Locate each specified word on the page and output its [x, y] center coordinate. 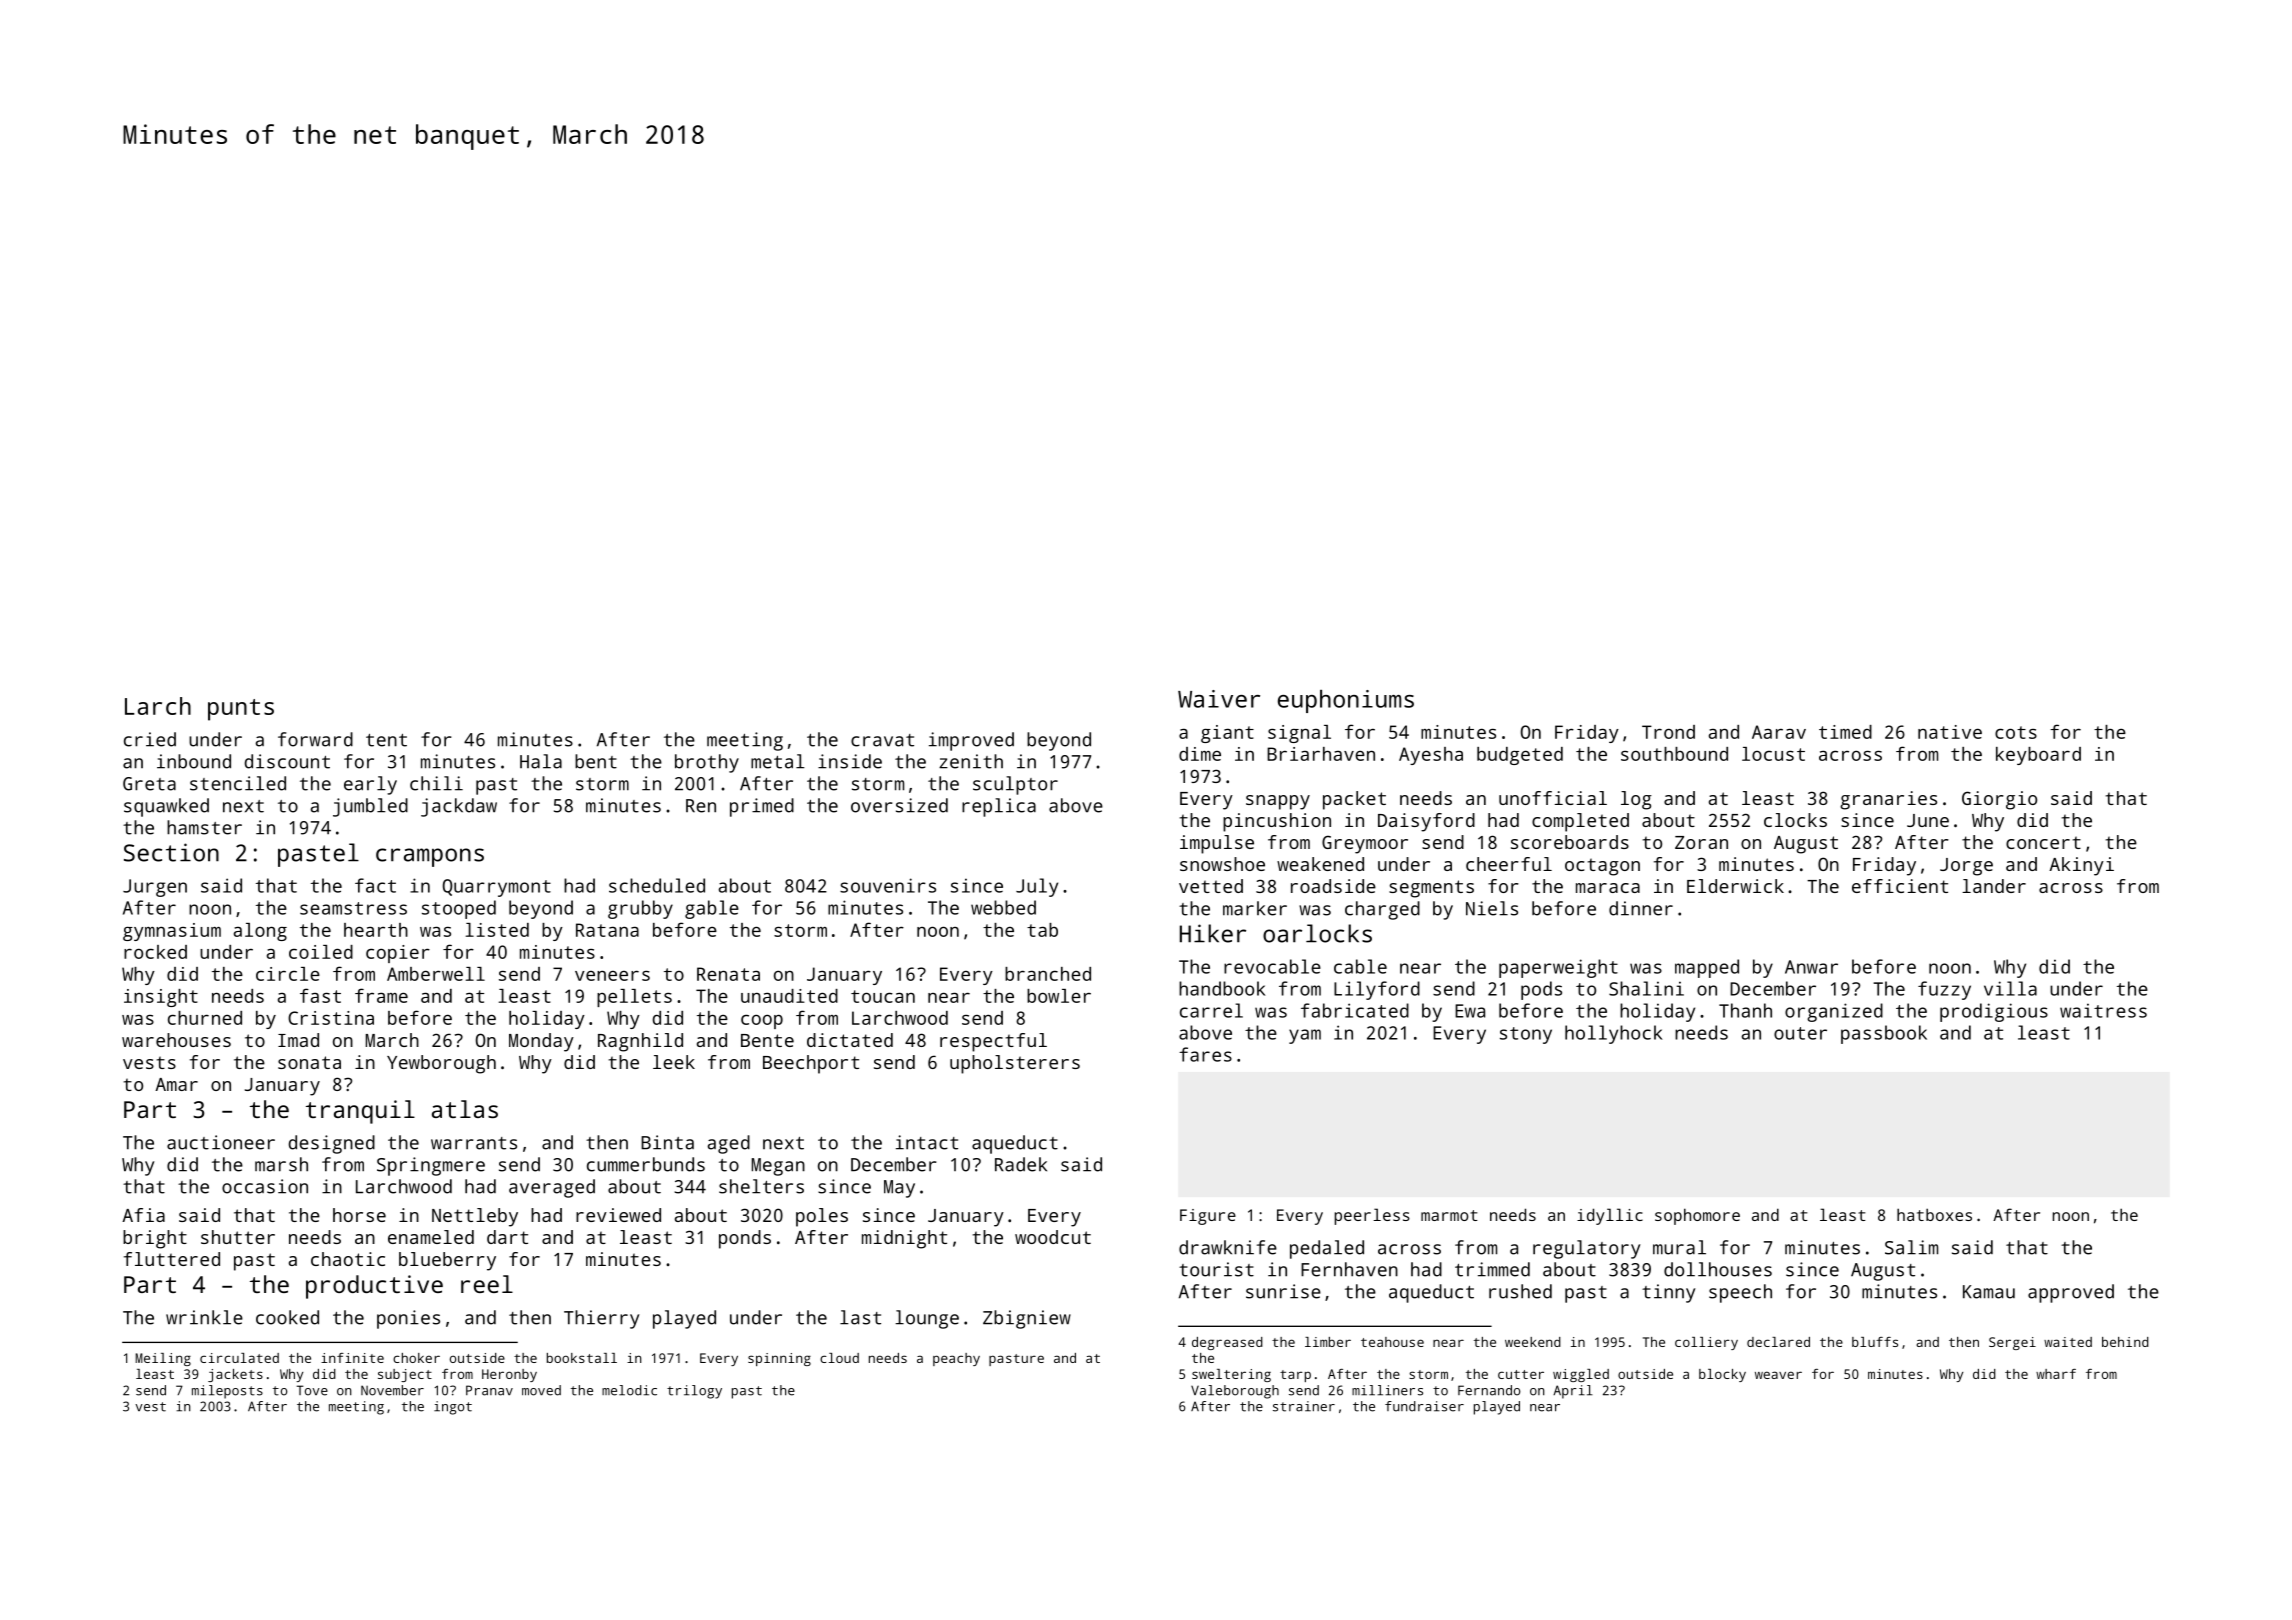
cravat [882, 740]
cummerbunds [646, 1164]
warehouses [176, 1040]
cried [150, 739]
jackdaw [459, 807]
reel [487, 1284]
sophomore [1697, 1216]
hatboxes [1934, 1214]
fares [1205, 1054]
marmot [1449, 1215]
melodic [629, 1390]
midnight [904, 1239]
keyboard [2038, 756]
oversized [899, 805]
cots [2016, 732]
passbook [1884, 1034]
